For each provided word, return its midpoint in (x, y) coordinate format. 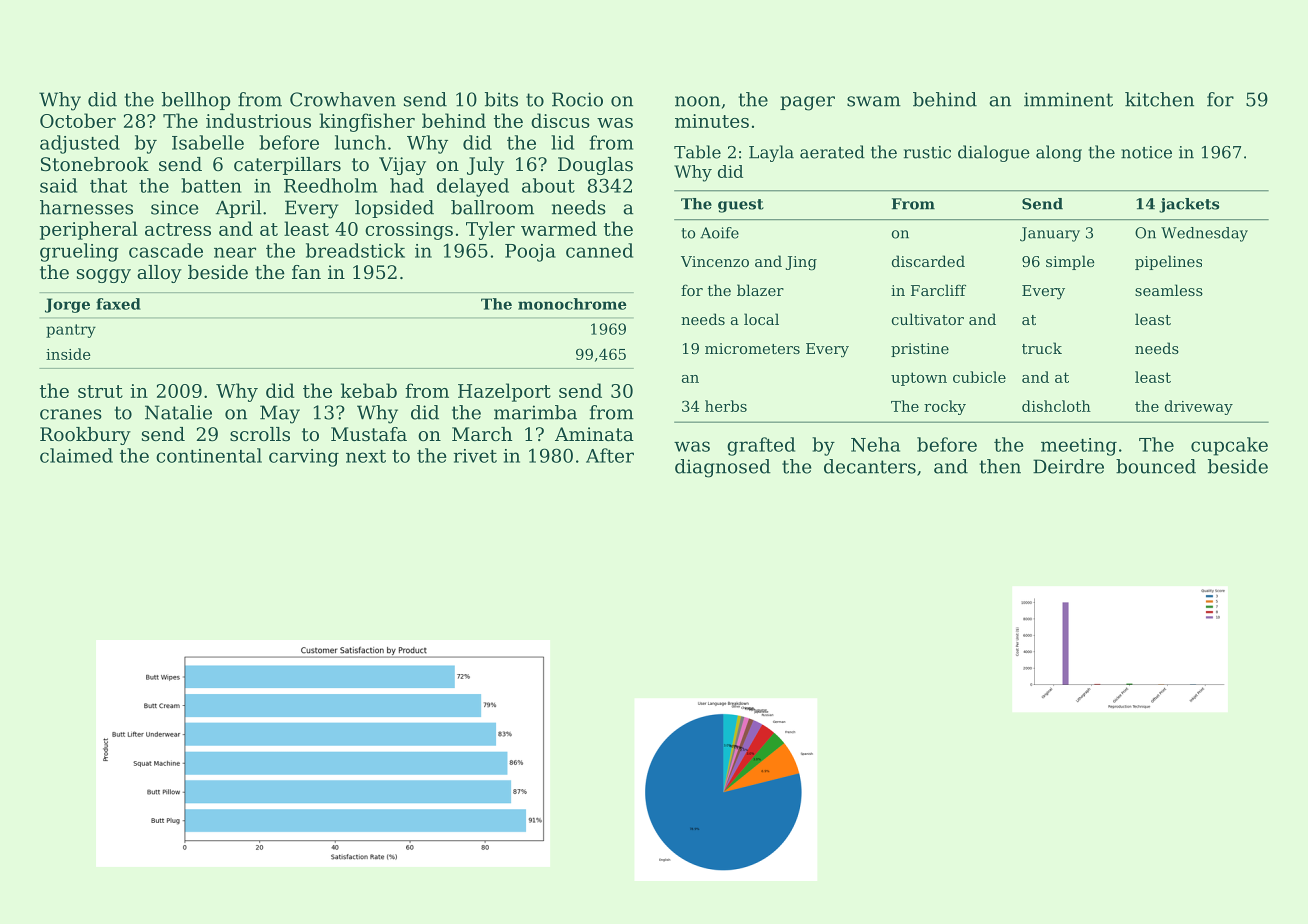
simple (1070, 262)
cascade (166, 250)
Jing (801, 263)
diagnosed (723, 468)
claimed (76, 455)
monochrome (572, 304)
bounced (1156, 466)
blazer (760, 290)
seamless (1169, 290)
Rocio (577, 99)
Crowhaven (343, 99)
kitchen (1159, 99)
